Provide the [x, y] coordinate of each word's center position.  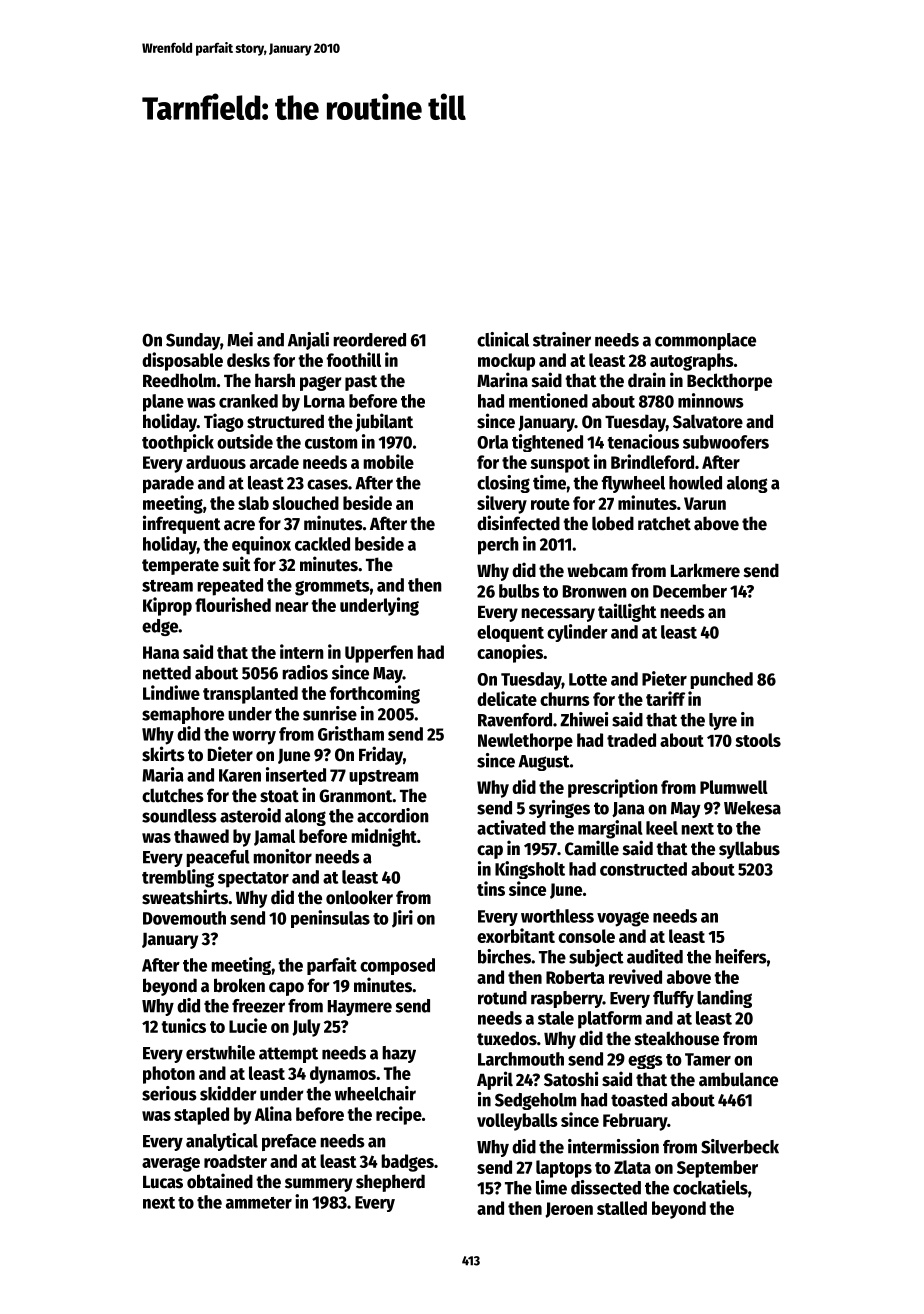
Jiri [402, 919]
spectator [253, 880]
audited [655, 956]
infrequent [182, 524]
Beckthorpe [729, 382]
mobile [388, 461]
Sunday [193, 341]
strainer [562, 339]
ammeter [259, 1203]
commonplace [705, 341]
